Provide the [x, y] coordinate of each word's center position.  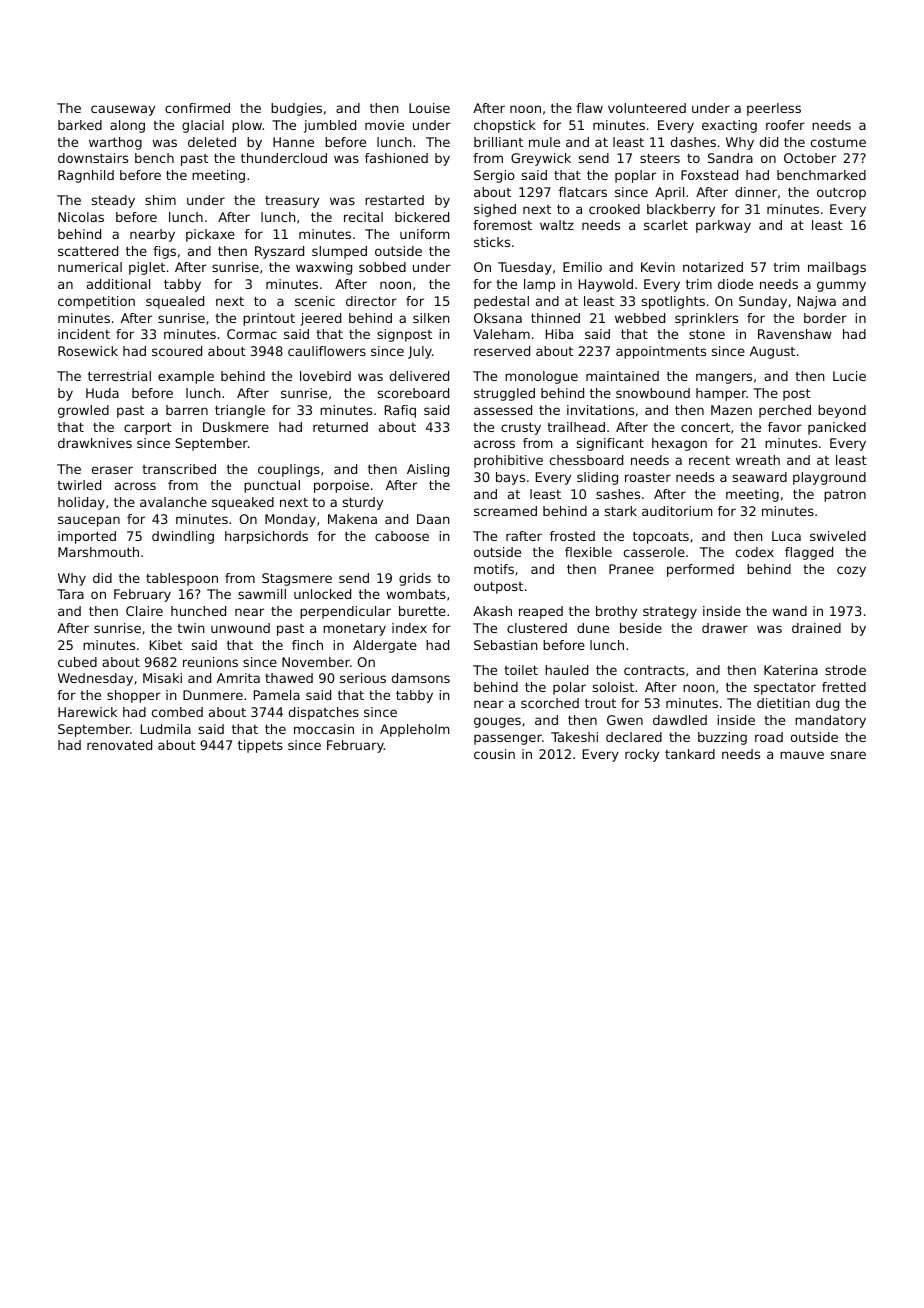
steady [113, 201]
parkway [723, 226]
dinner [756, 192]
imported [87, 537]
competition [96, 302]
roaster [648, 477]
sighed [495, 210]
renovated [119, 745]
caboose [402, 536]
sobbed [382, 267]
